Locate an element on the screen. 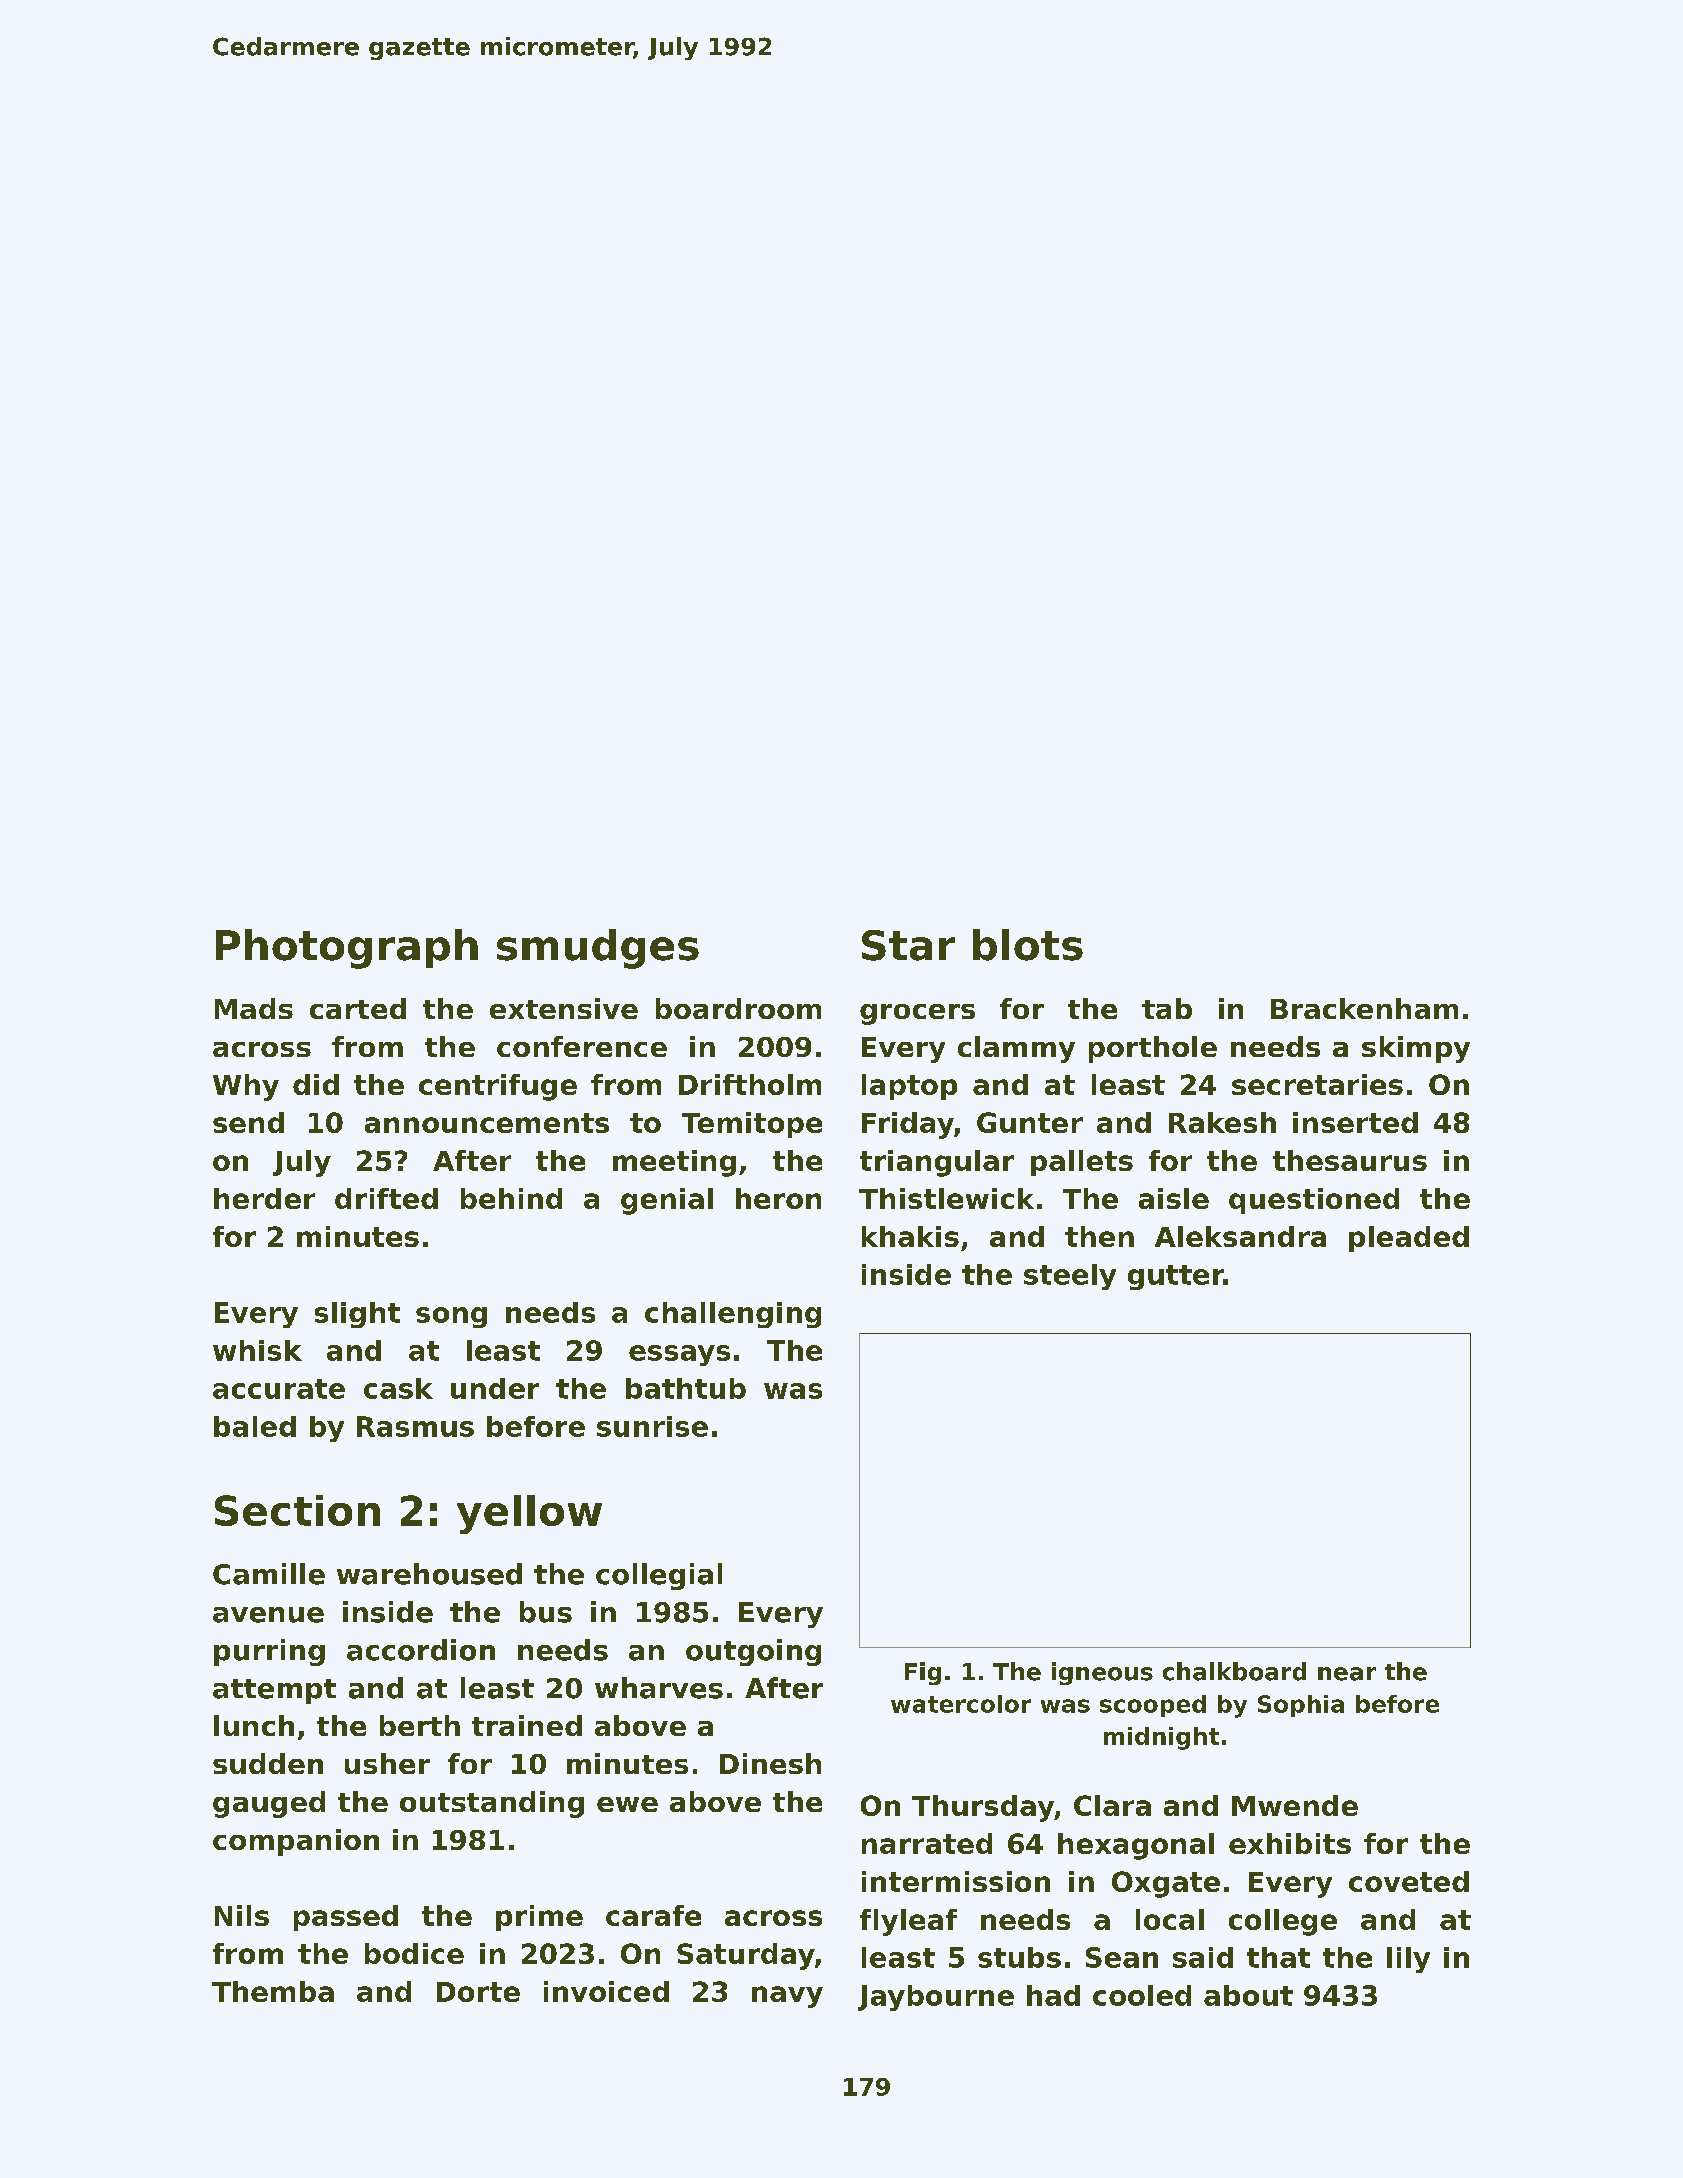 The height and width of the screenshot is (2178, 1683). Star is located at coordinates (908, 945).
